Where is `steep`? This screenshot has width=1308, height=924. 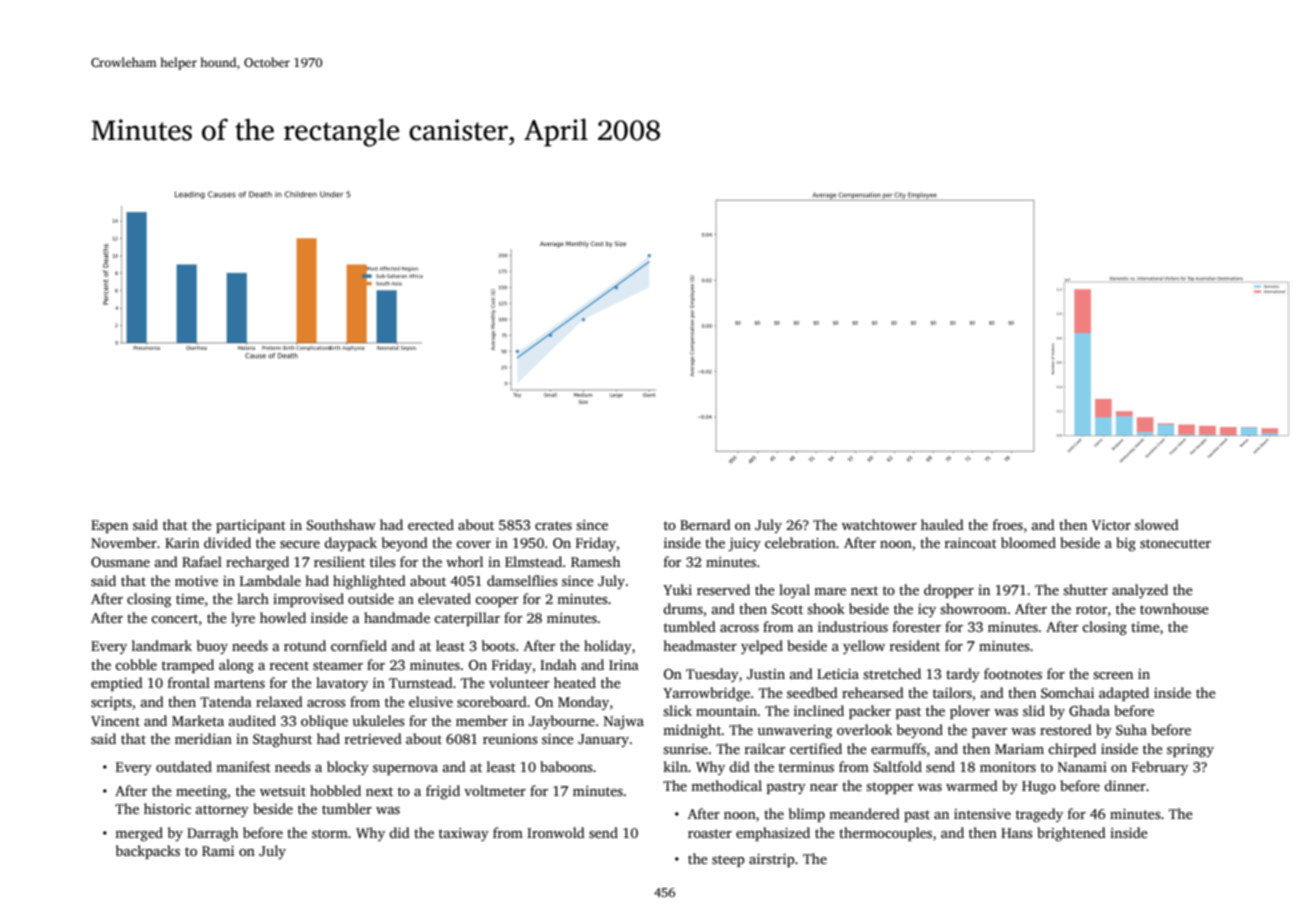
steep is located at coordinates (728, 861).
